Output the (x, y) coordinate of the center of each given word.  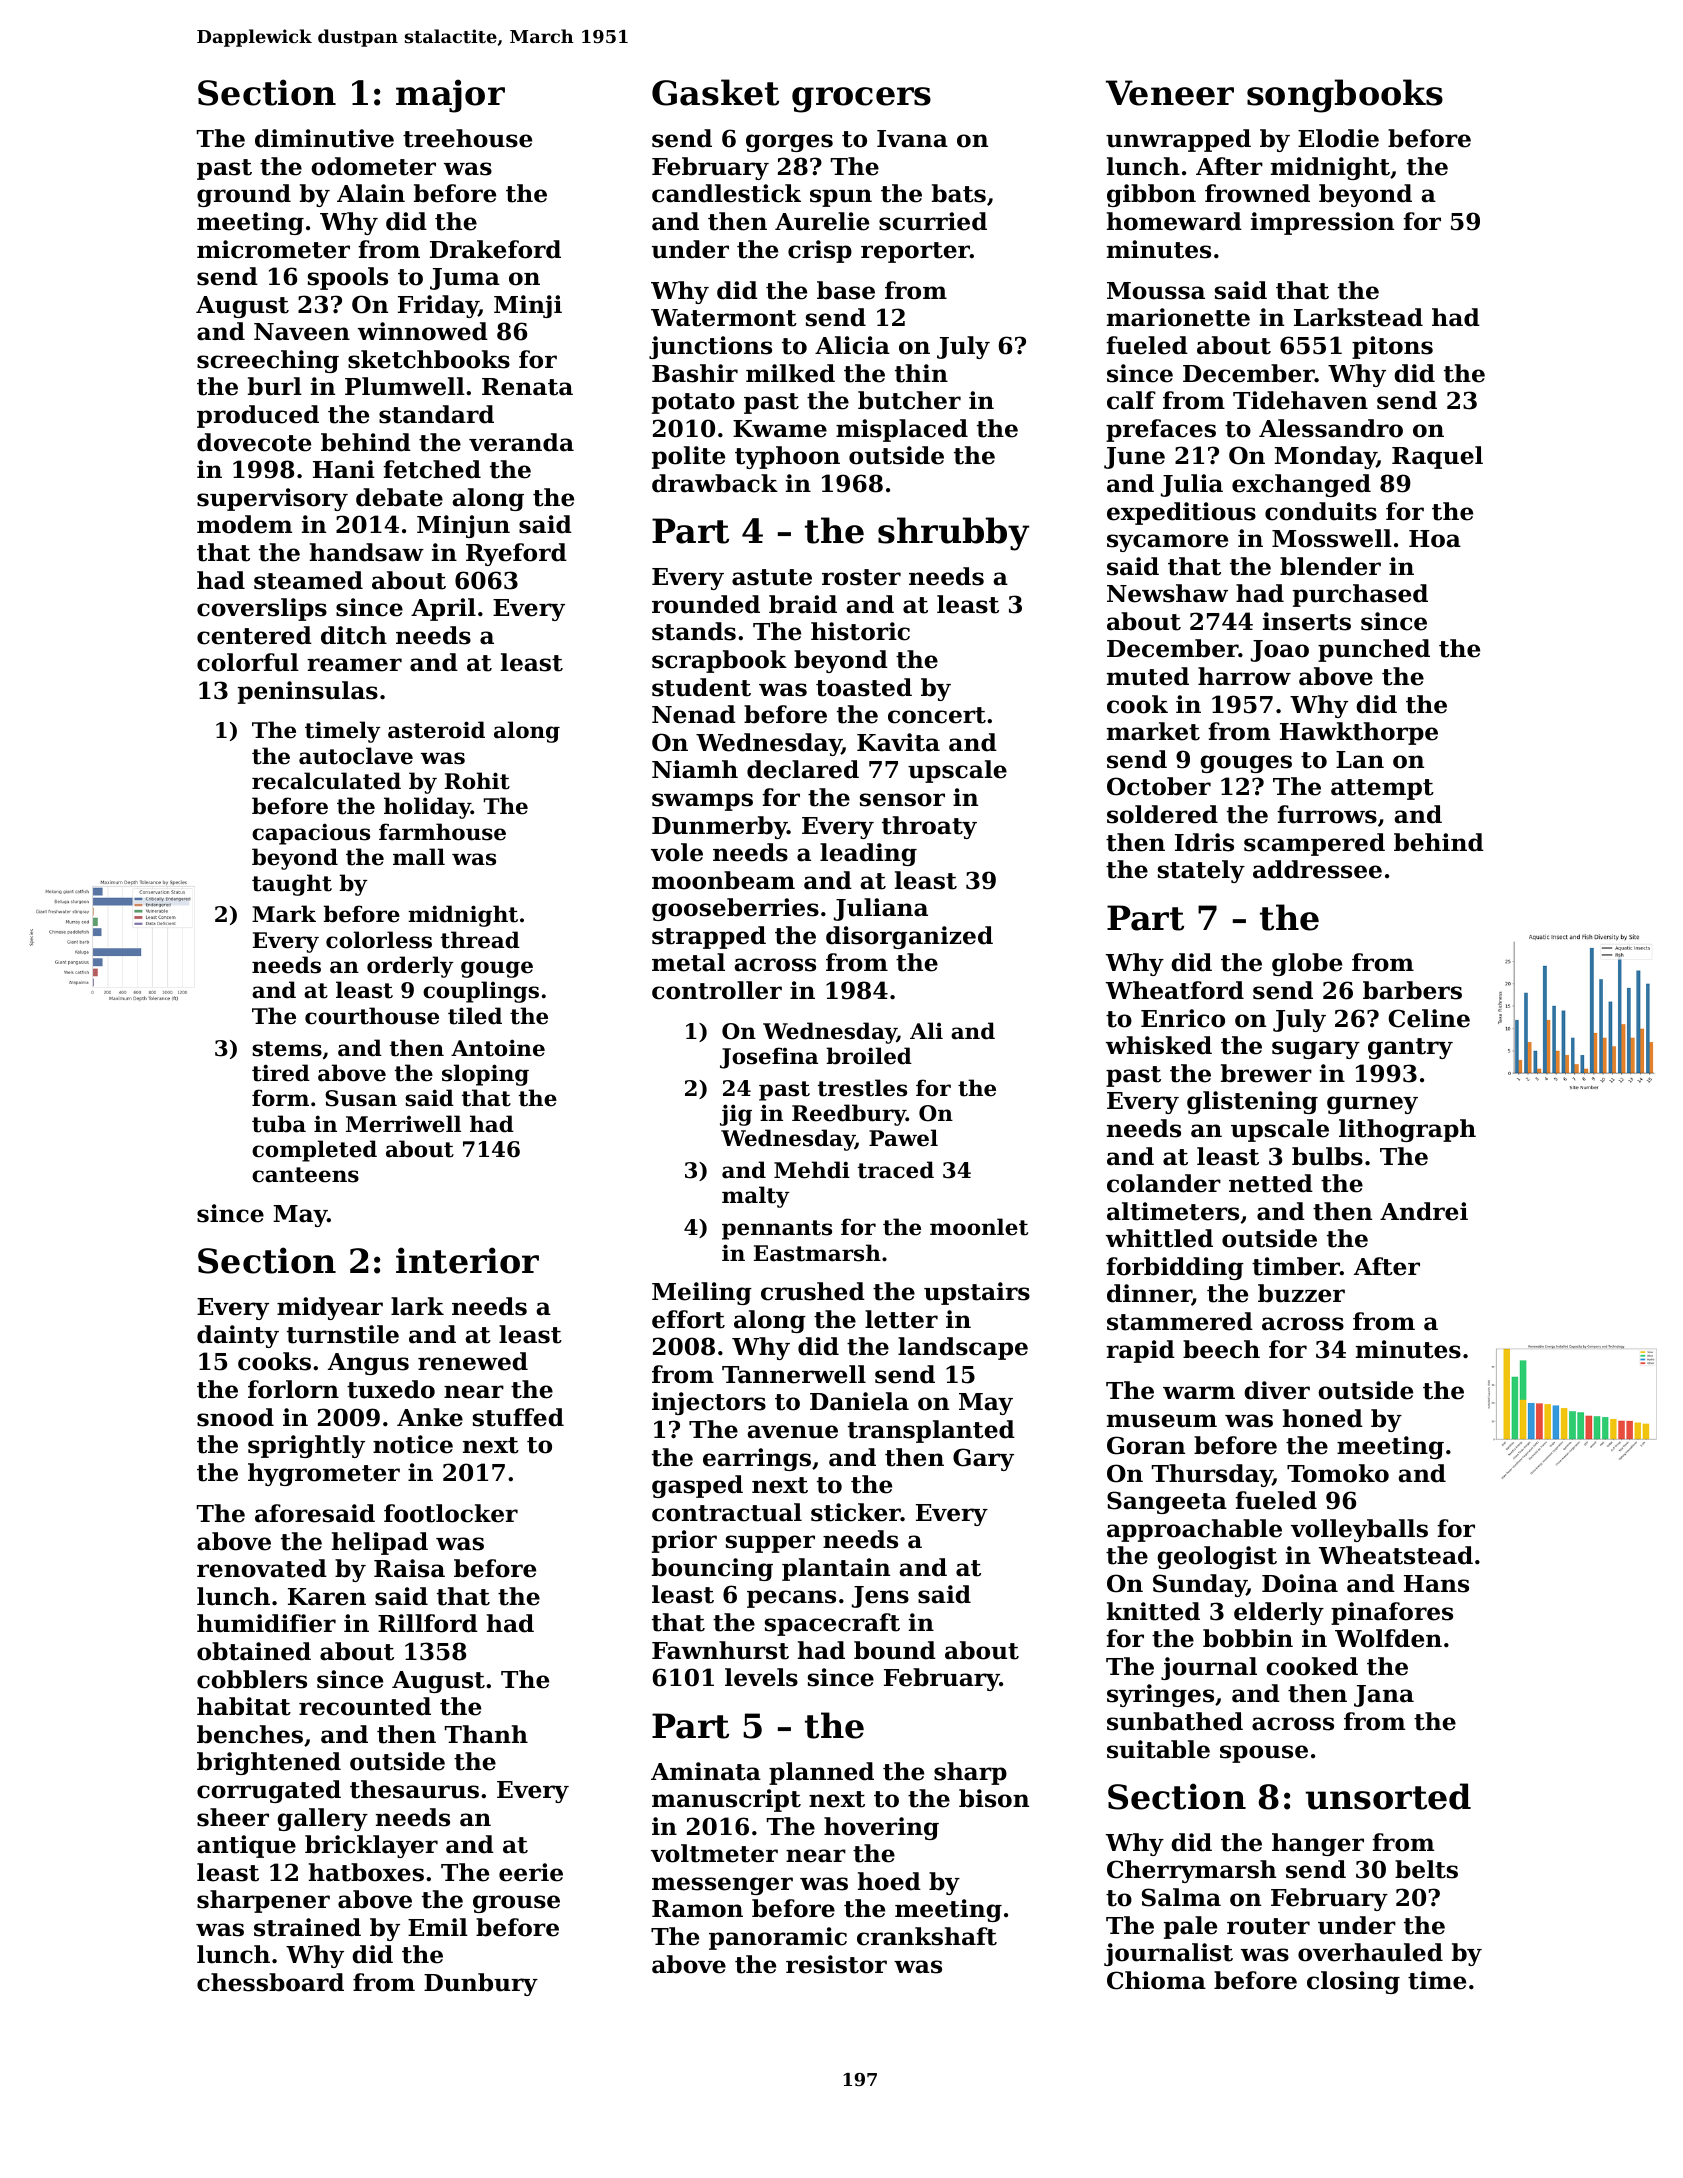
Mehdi (812, 1170)
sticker (856, 1512)
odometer (373, 166)
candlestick (726, 193)
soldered (1162, 814)
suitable (1158, 1749)
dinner (1149, 1294)
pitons (1392, 347)
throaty (929, 827)
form (280, 1098)
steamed (308, 580)
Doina (1300, 1583)
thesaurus (414, 1789)
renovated (262, 1568)
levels (761, 1677)
